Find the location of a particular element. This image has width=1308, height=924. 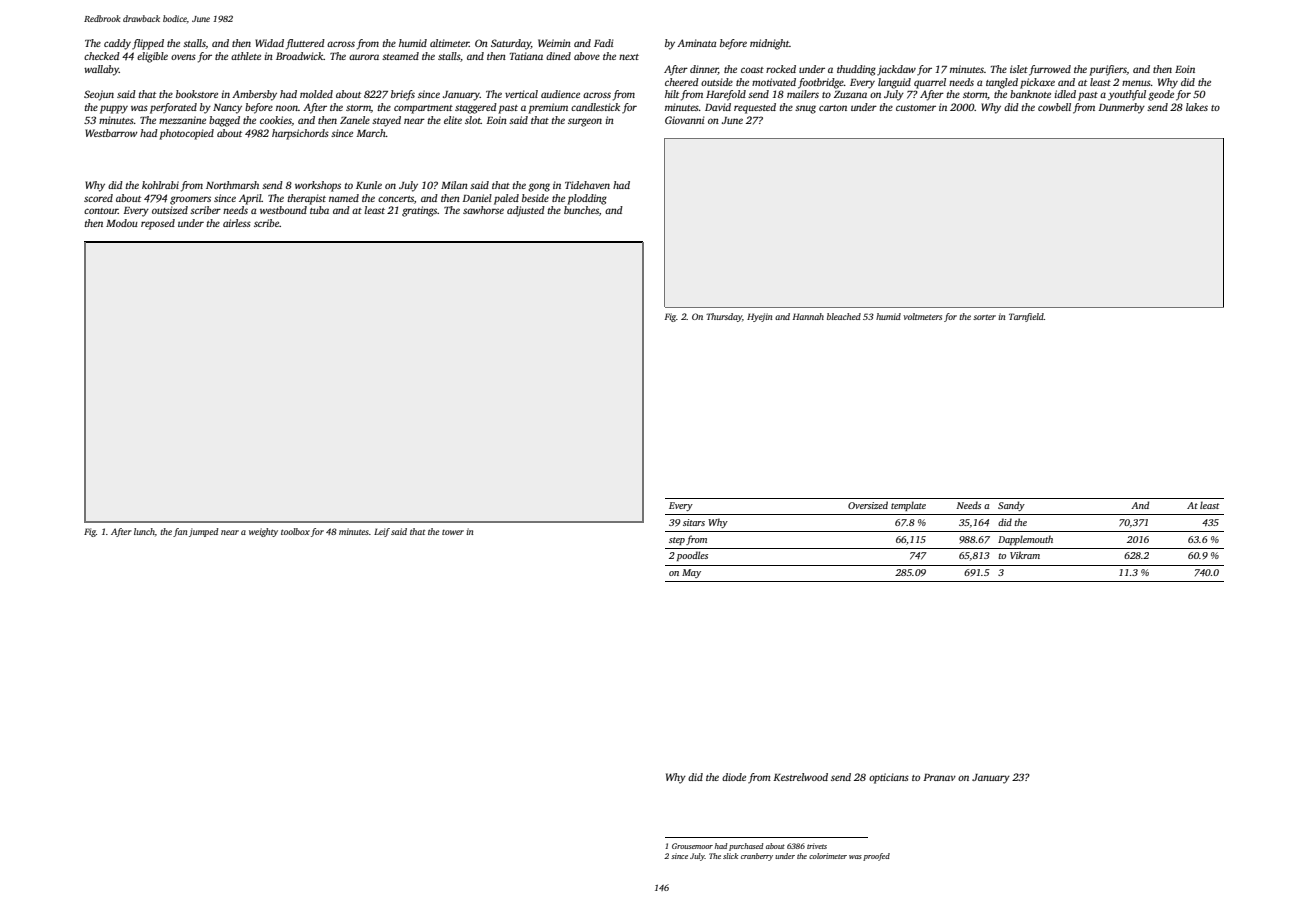

proofed is located at coordinates (876, 857).
